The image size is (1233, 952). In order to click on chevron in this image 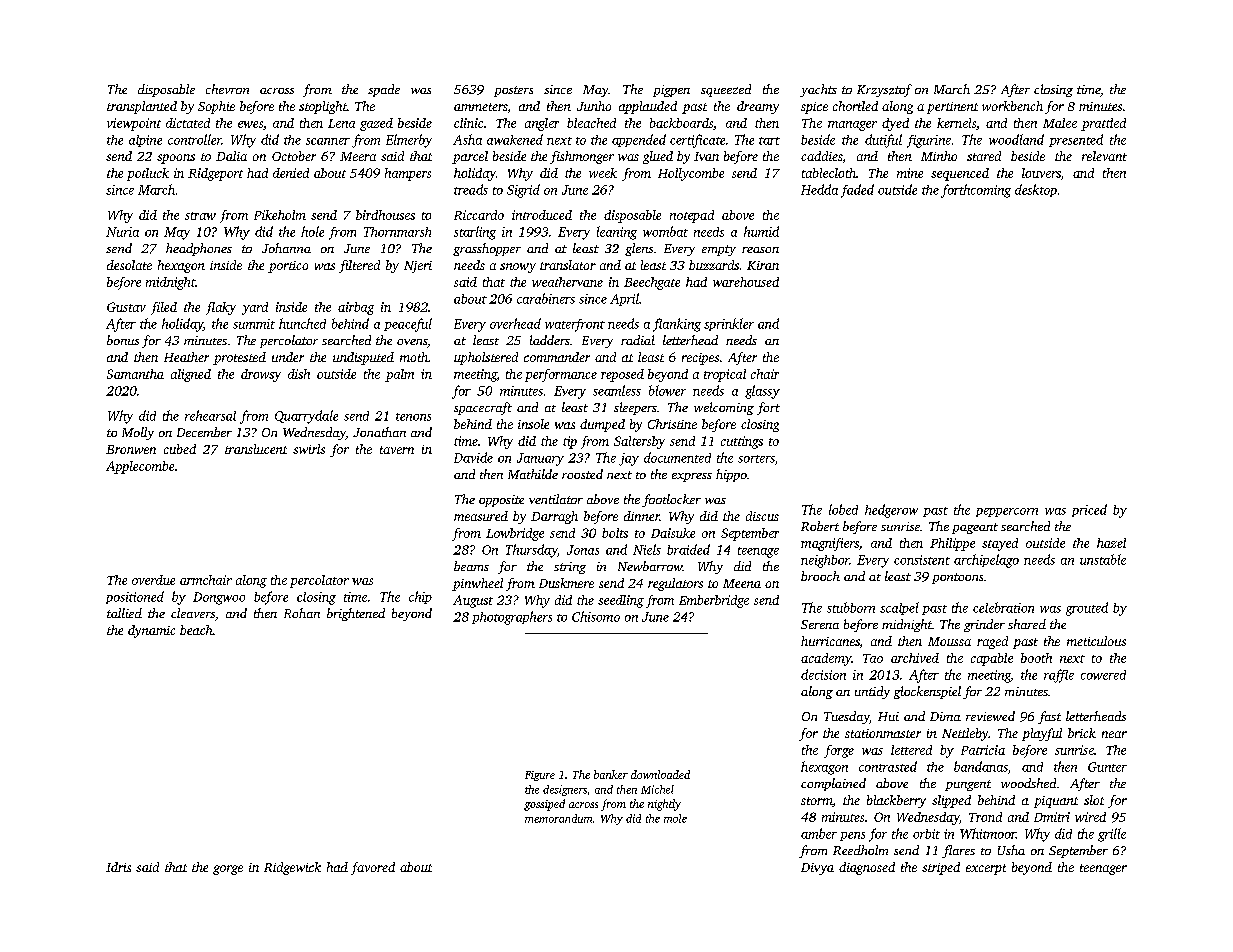, I will do `click(227, 89)`.
